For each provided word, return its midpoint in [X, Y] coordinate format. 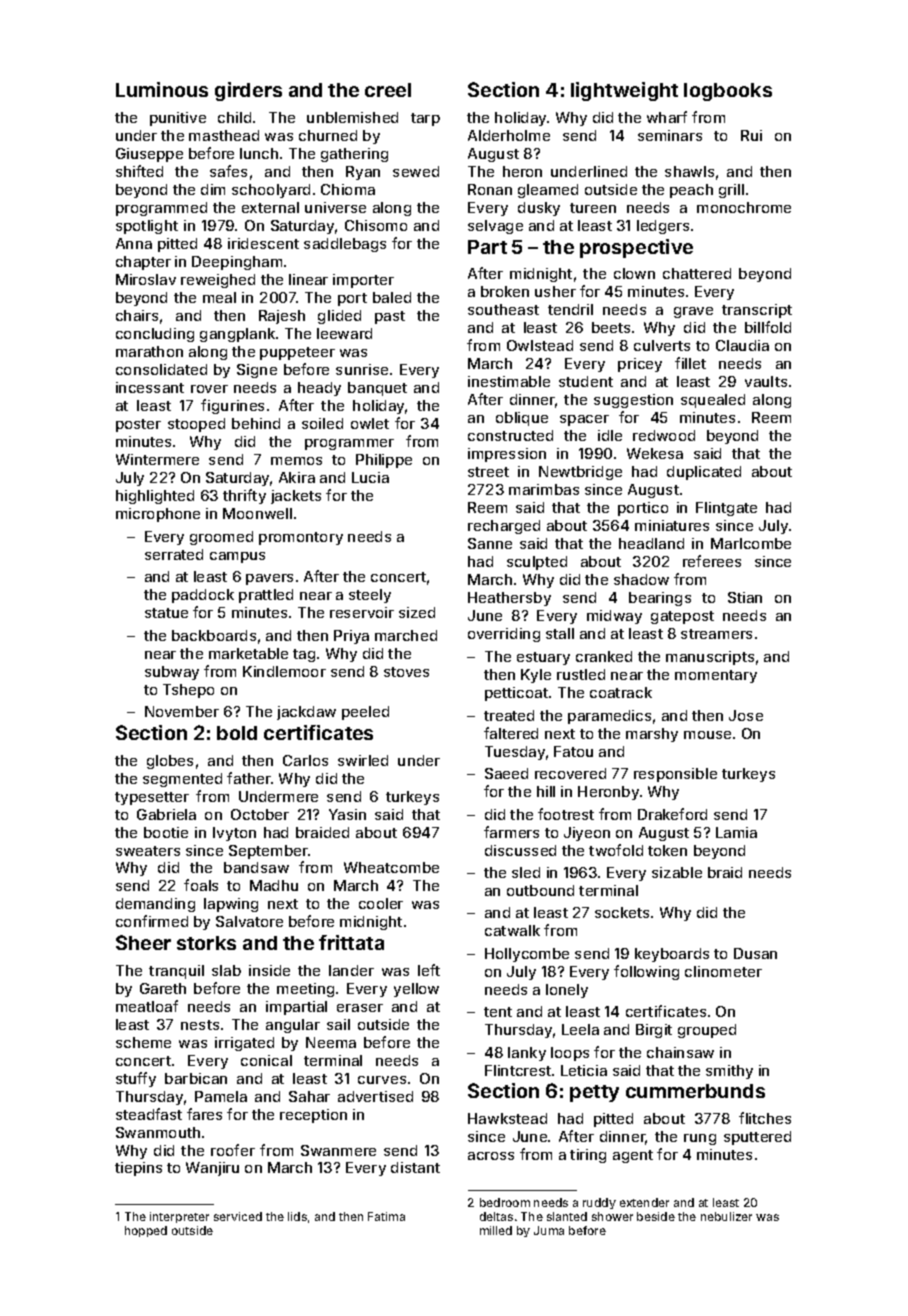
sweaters [148, 851]
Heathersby [509, 599]
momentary [716, 676]
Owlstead [540, 345]
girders [248, 91]
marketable [248, 653]
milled [496, 1230]
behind [256, 423]
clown [634, 273]
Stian [745, 597]
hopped [146, 1231]
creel [388, 90]
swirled [363, 760]
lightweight [624, 91]
